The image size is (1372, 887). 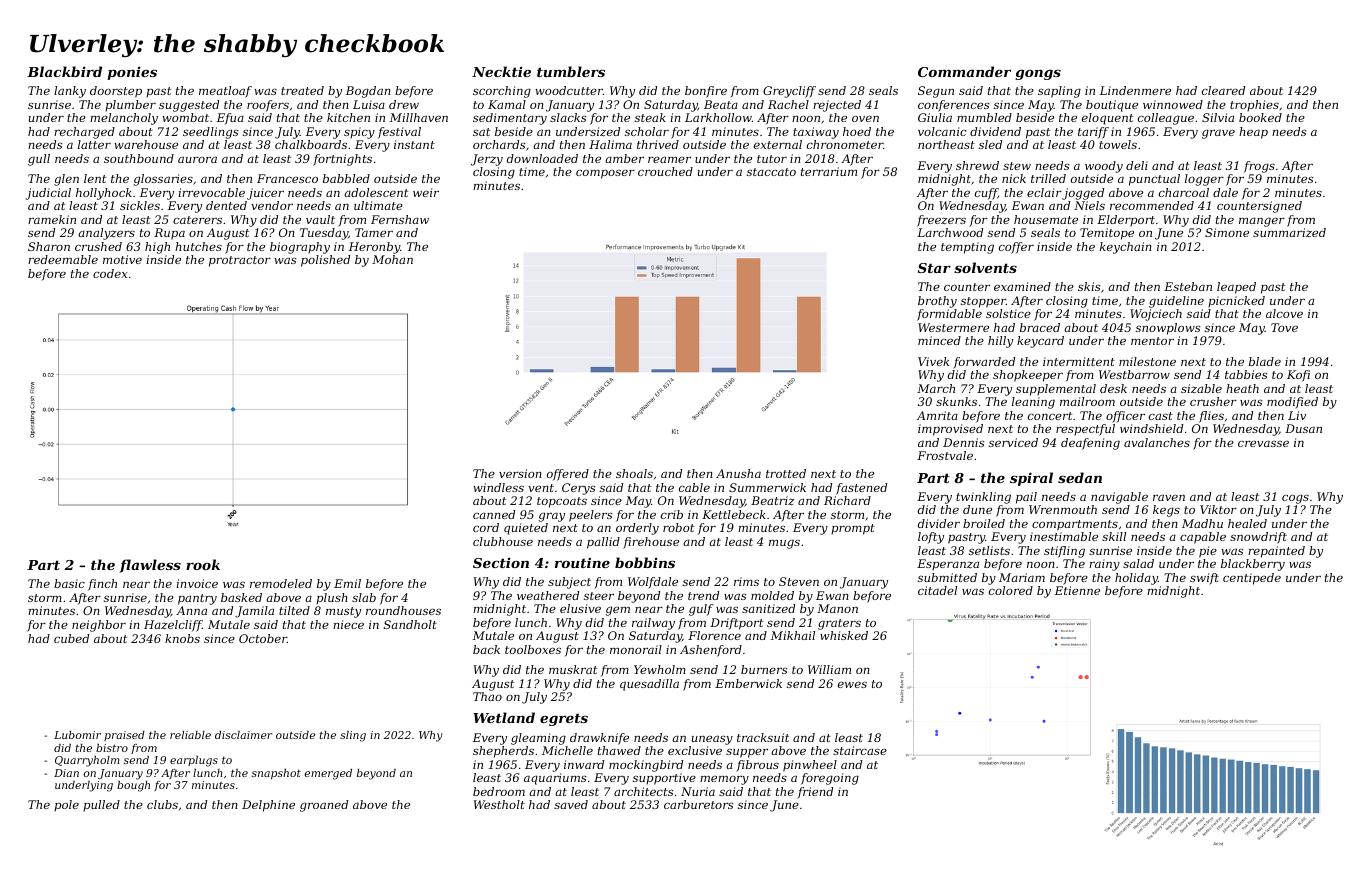 What do you see at coordinates (699, 804) in the image?
I see `carburetors` at bounding box center [699, 804].
